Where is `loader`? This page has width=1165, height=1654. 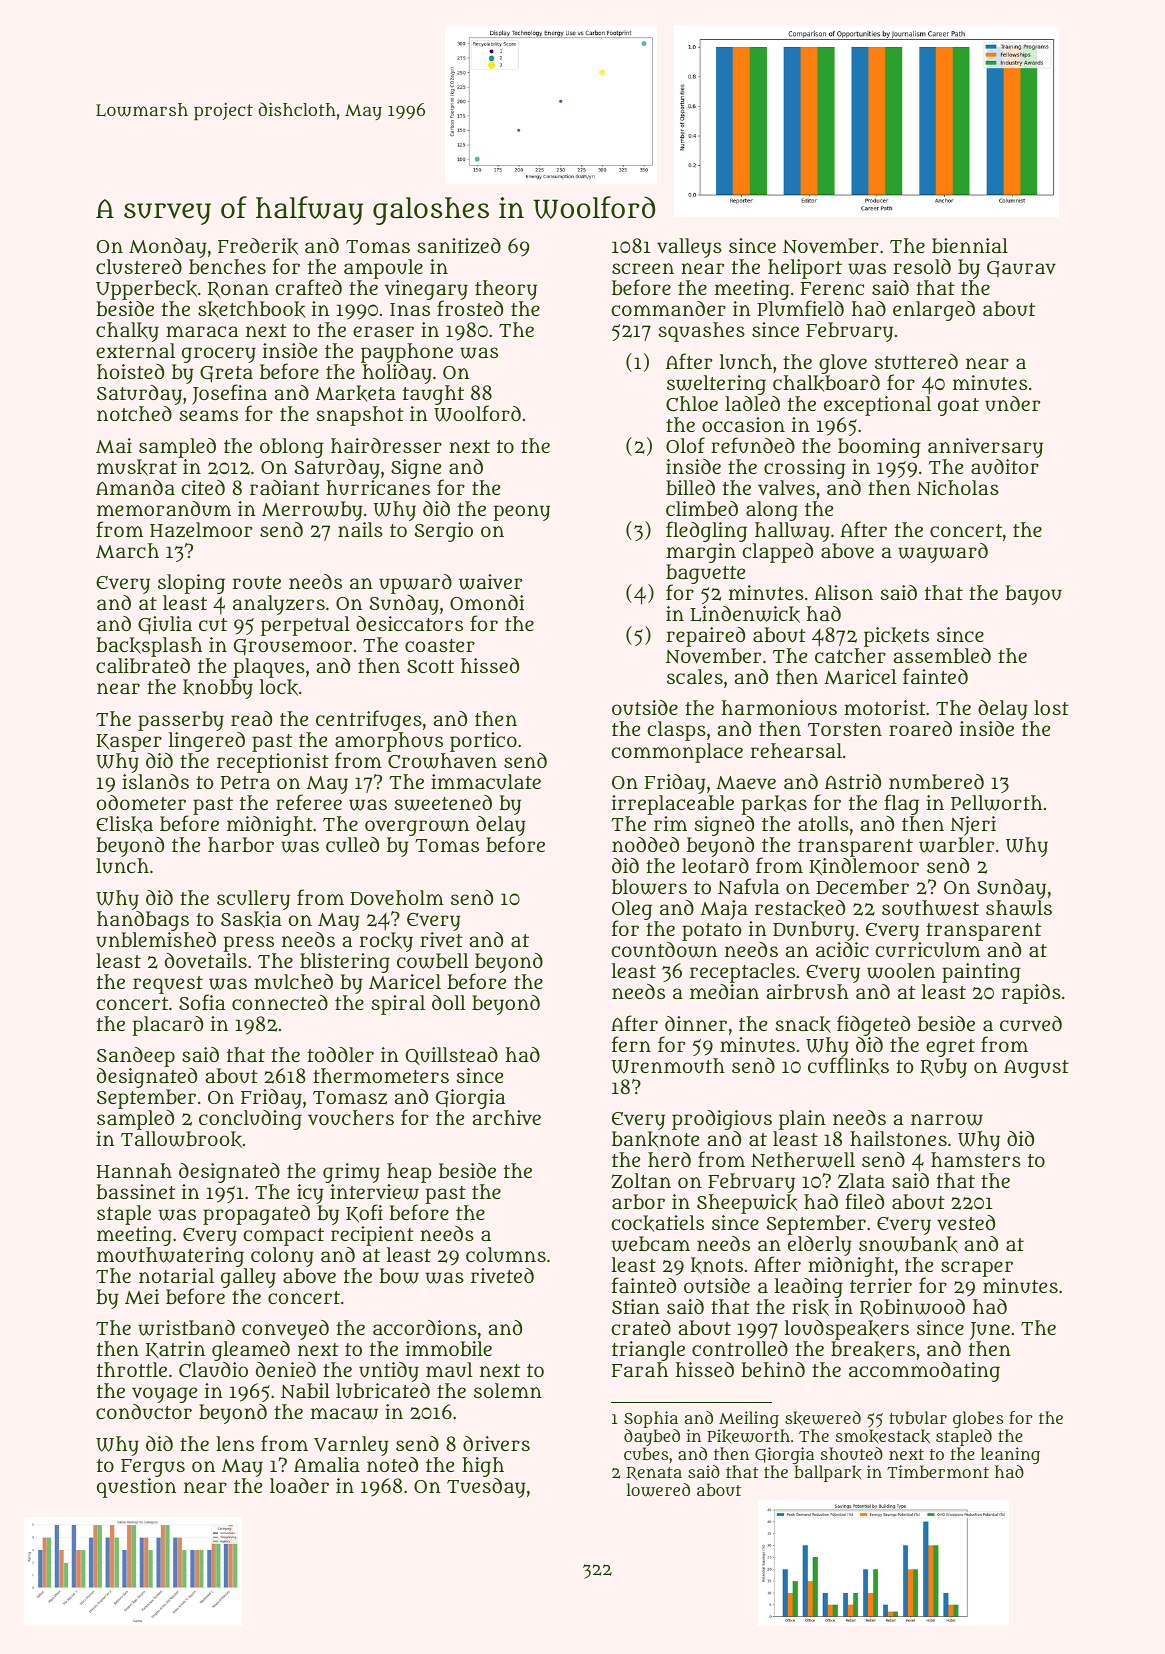
loader is located at coordinates (299, 1485).
